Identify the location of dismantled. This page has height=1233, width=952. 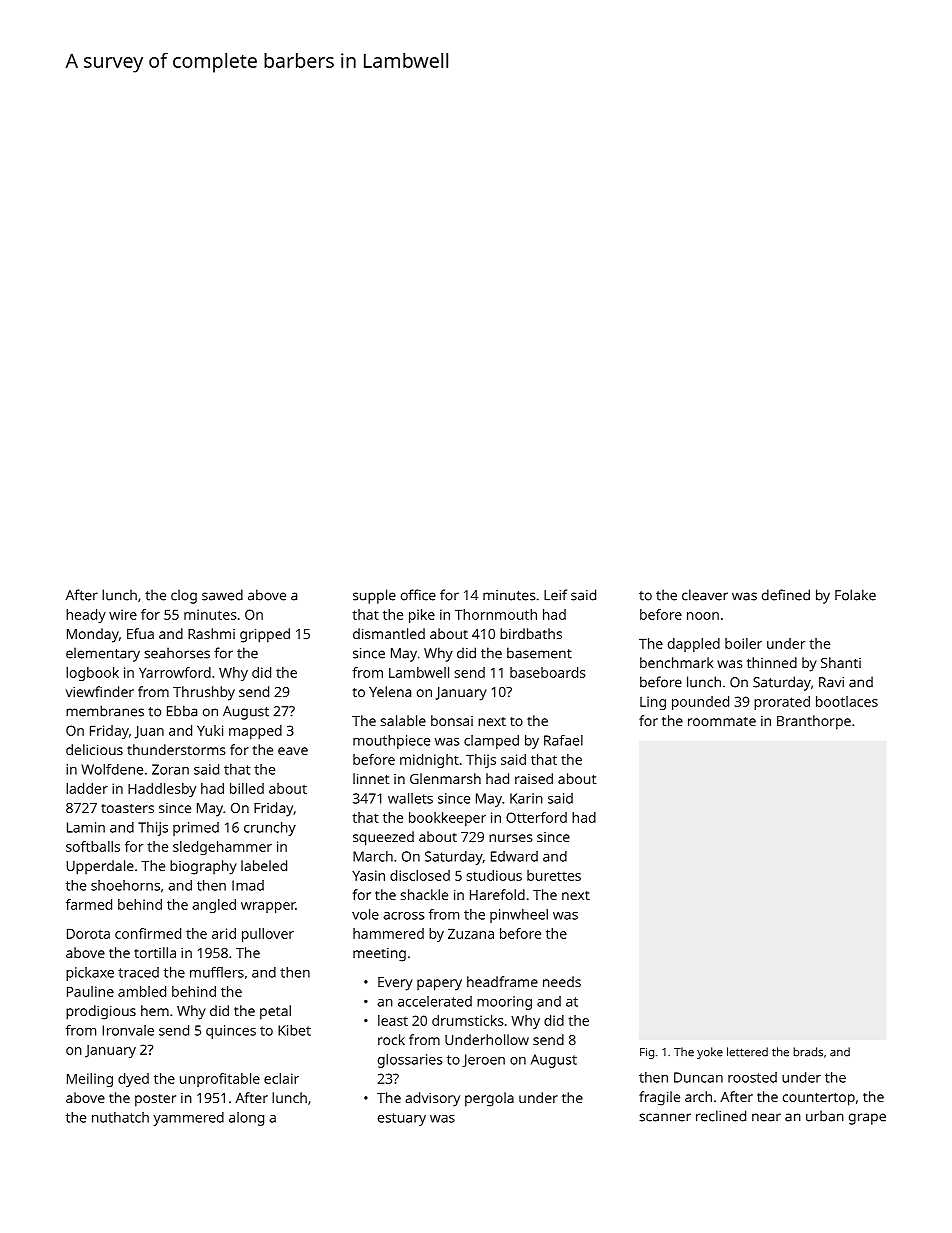
(389, 633).
